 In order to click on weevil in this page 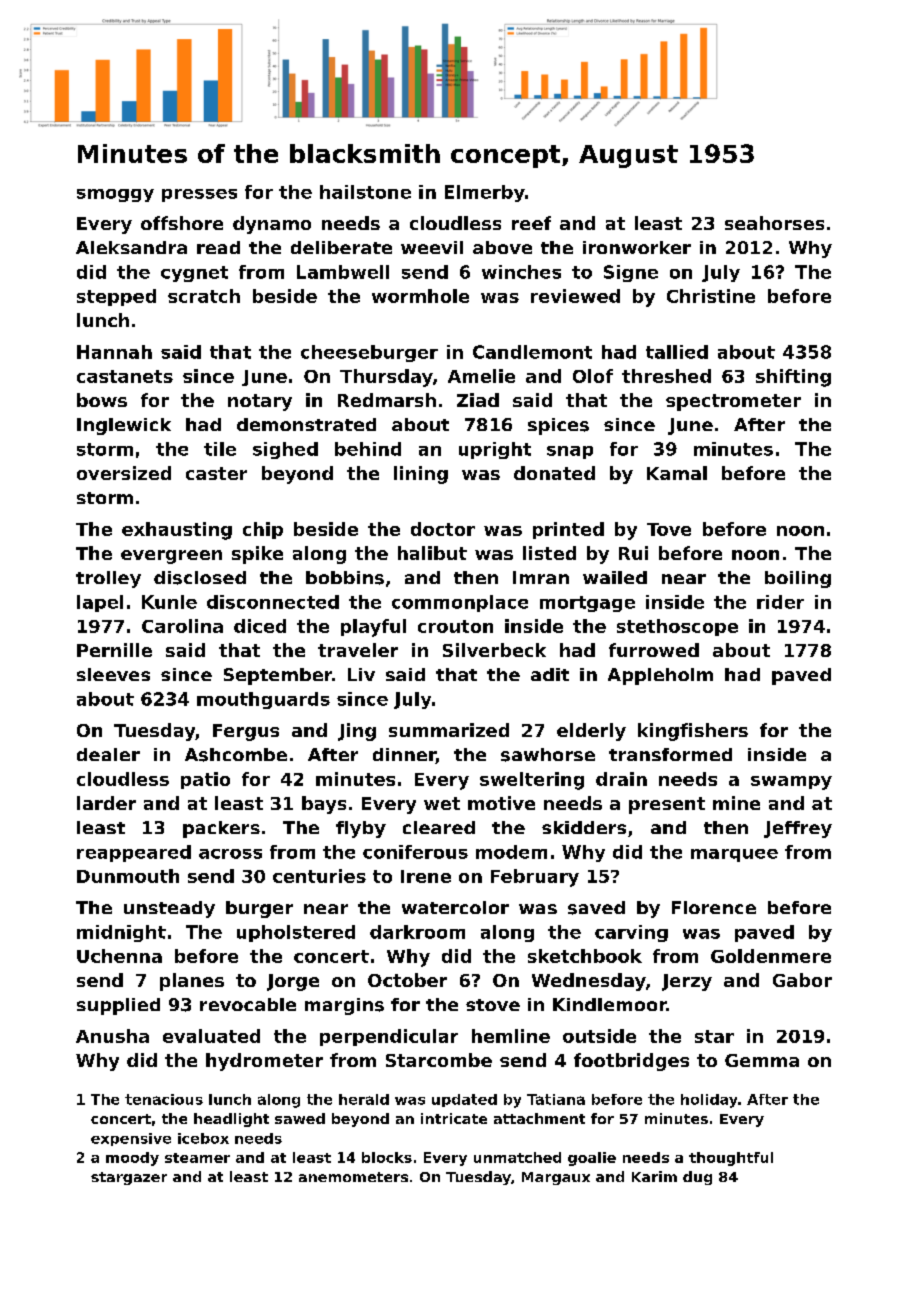, I will do `click(432, 247)`.
